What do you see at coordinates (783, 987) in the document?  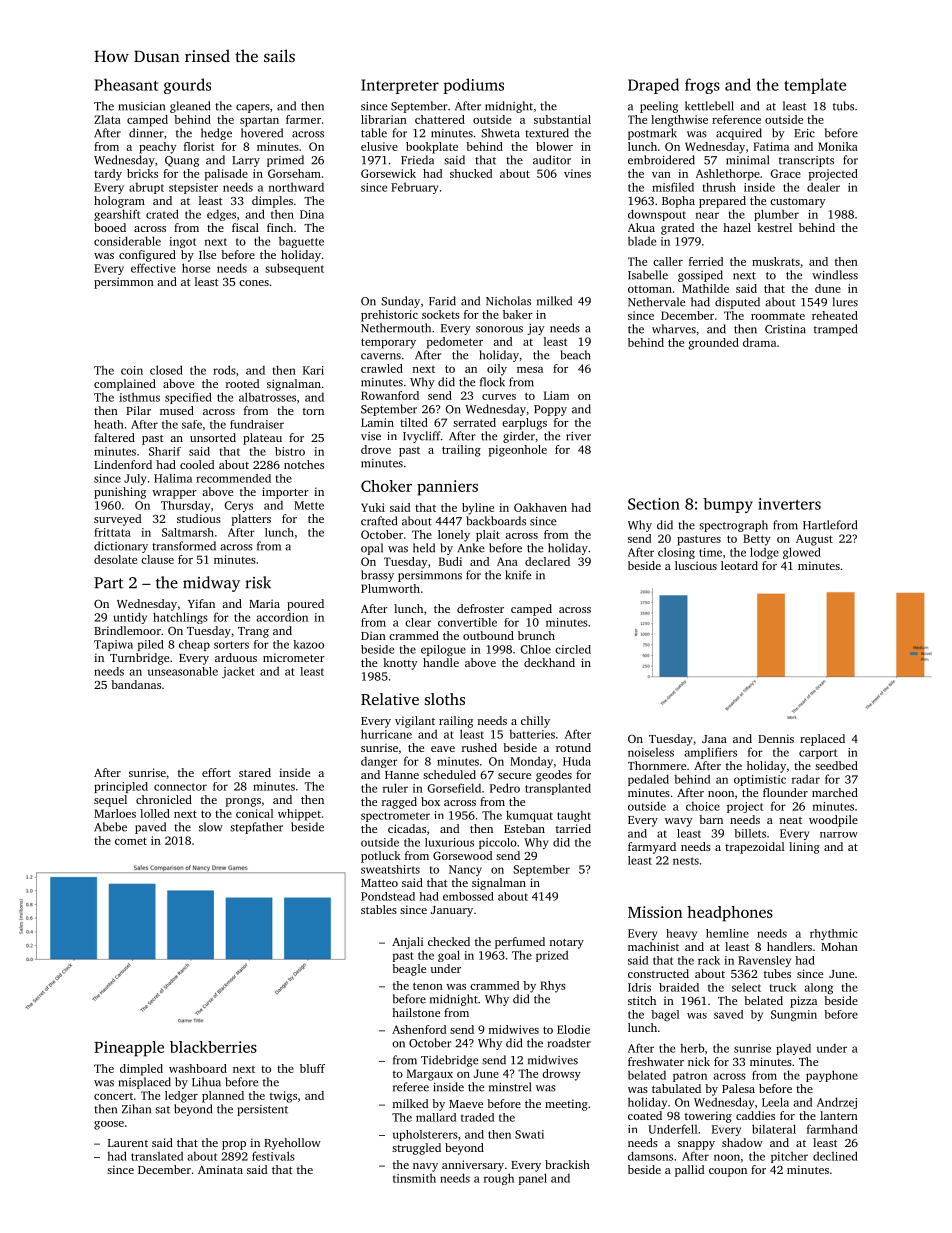 I see `truck` at bounding box center [783, 987].
